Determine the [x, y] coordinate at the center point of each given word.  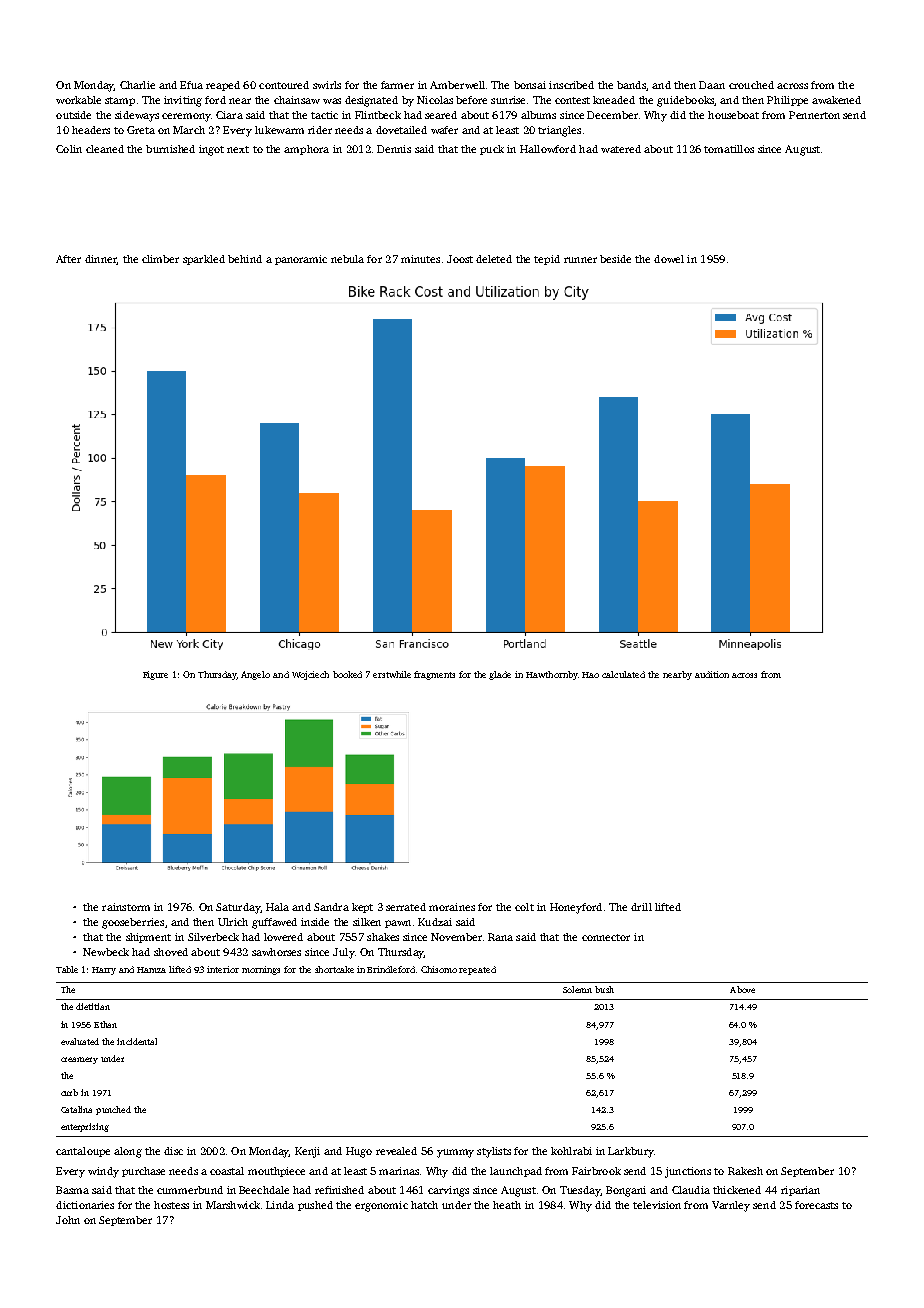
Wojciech [310, 675]
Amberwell [457, 85]
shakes [383, 937]
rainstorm [126, 907]
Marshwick [233, 1205]
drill [641, 907]
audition [712, 674]
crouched [751, 85]
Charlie [137, 85]
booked [347, 674]
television [657, 1205]
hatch [424, 1205]
